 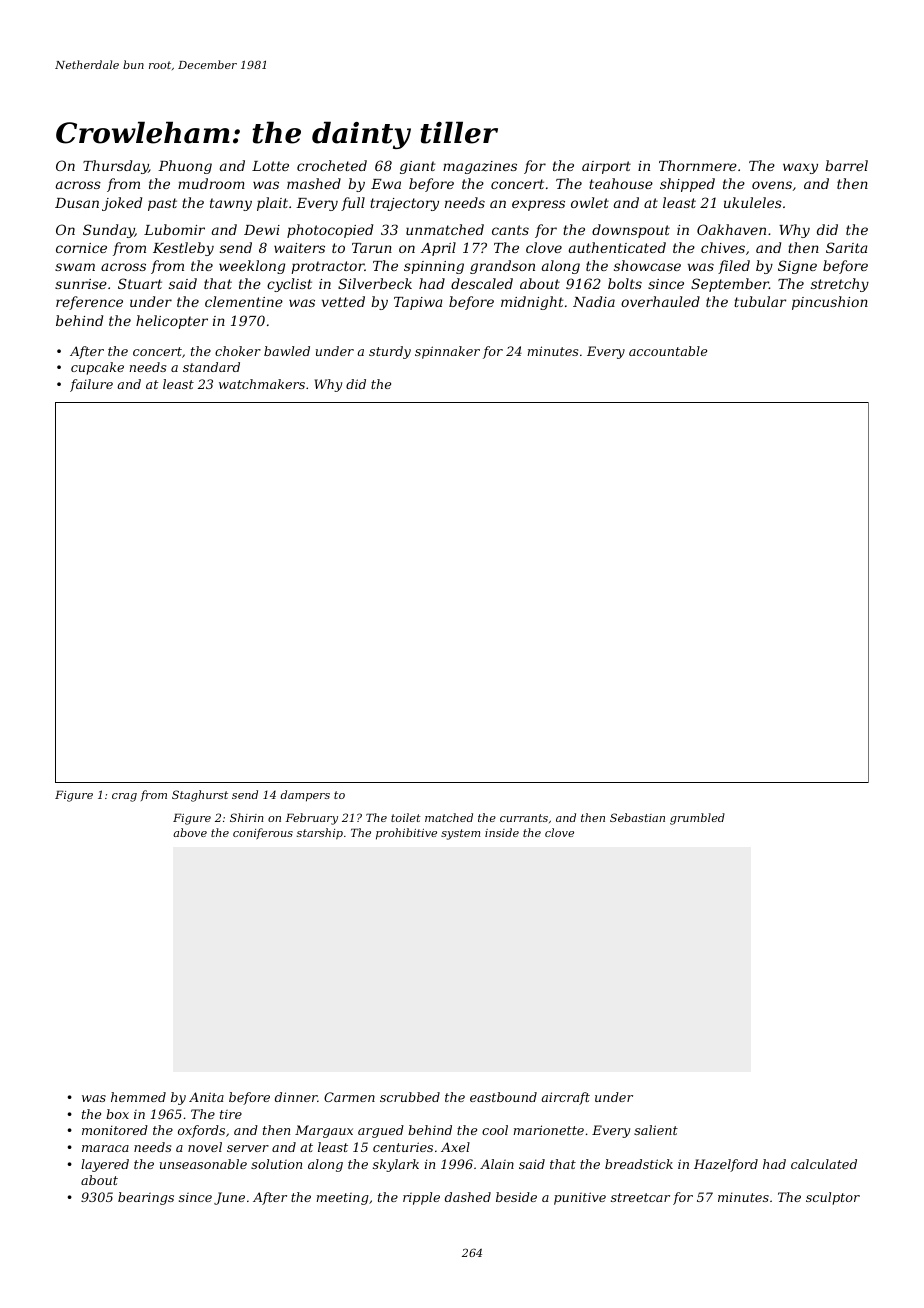 I want to click on grumbled, so click(x=697, y=819).
